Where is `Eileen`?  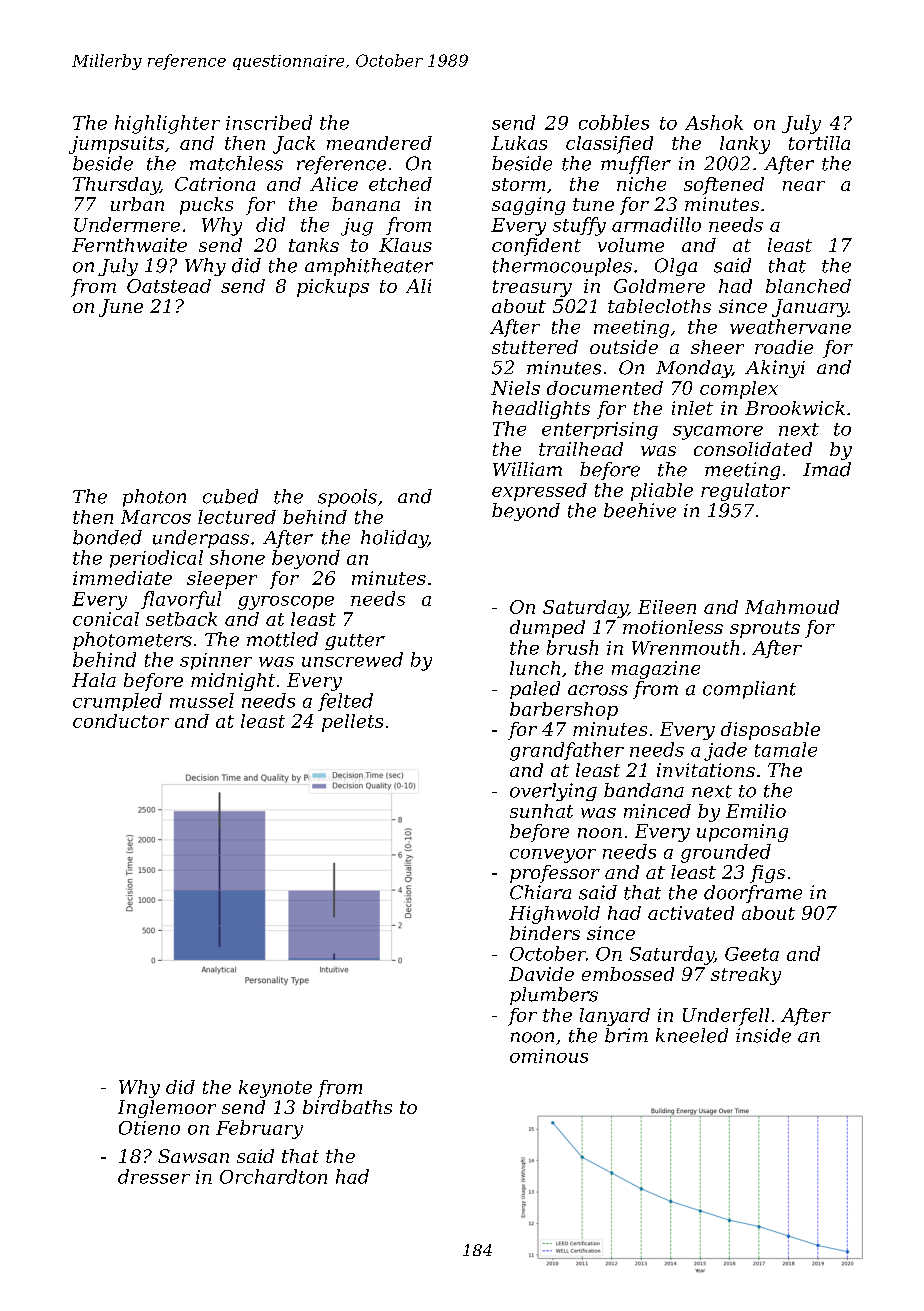
Eileen is located at coordinates (667, 607).
